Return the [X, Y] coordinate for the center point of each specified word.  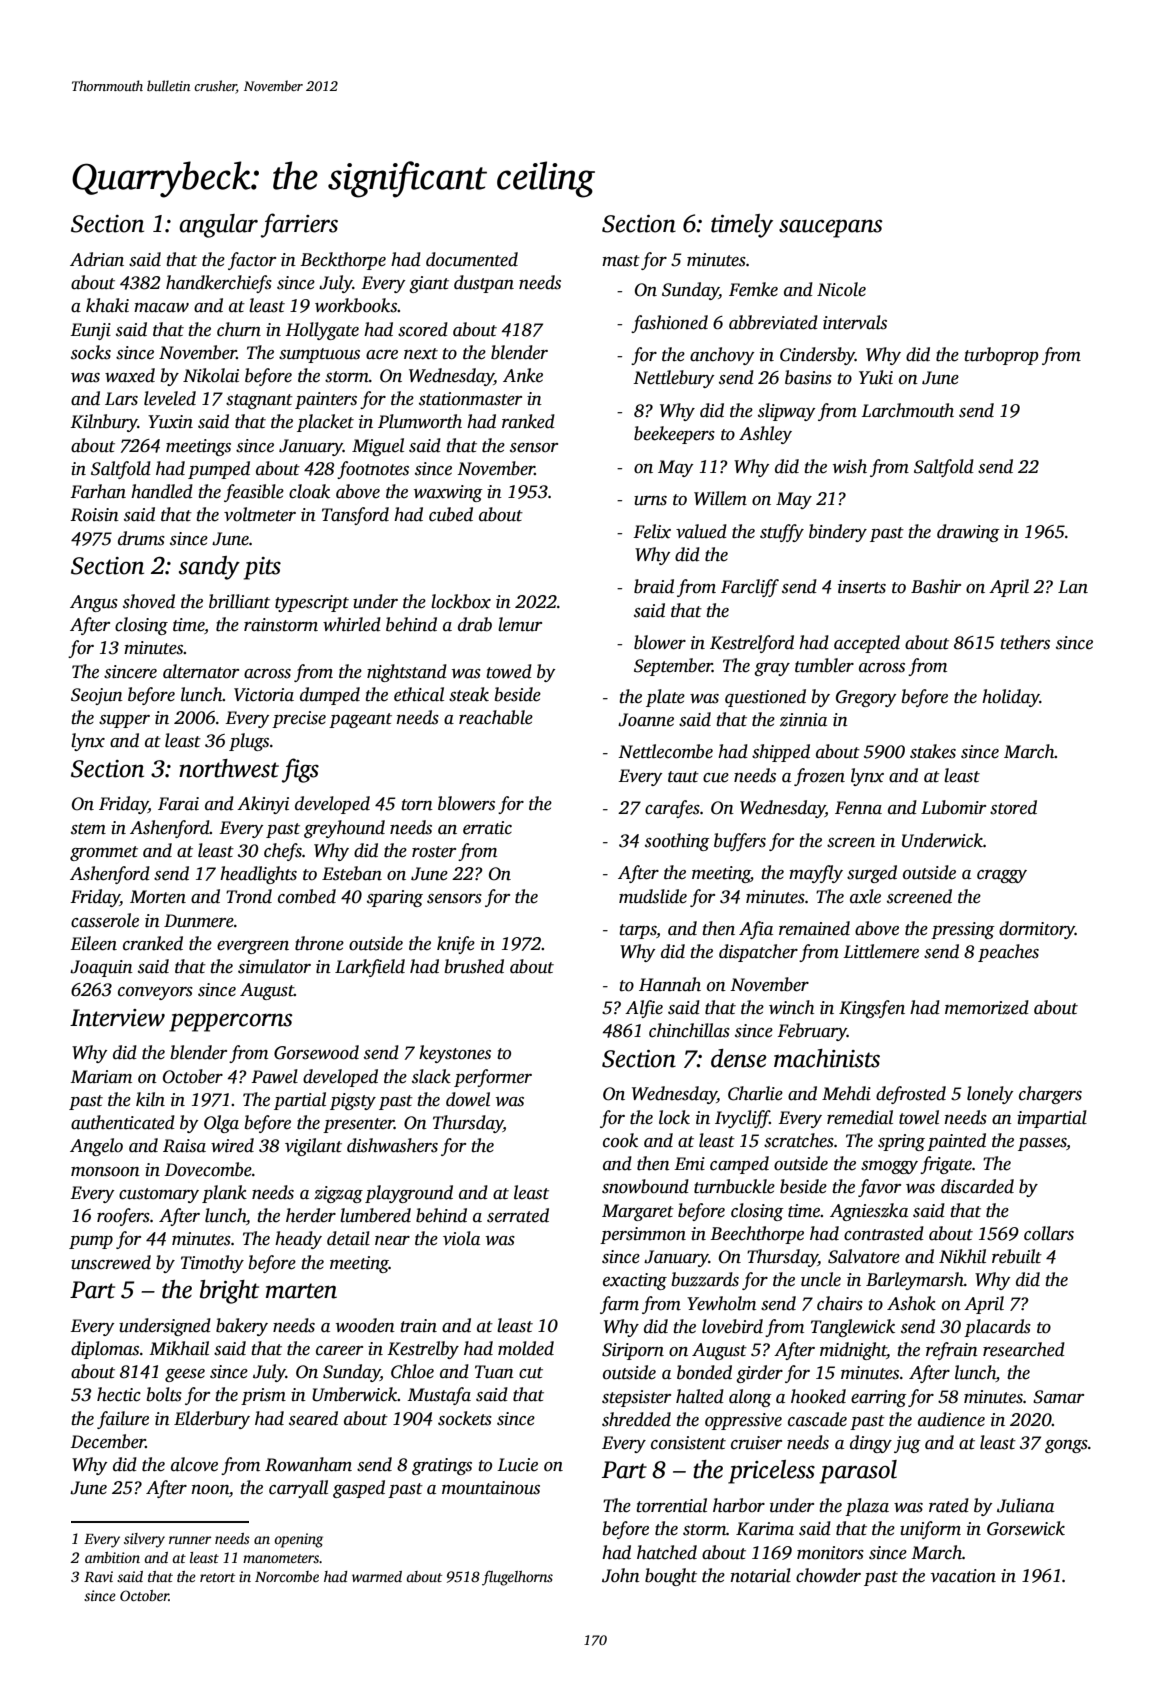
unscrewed [111, 1262]
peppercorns [231, 1022]
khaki [107, 305]
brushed [474, 966]
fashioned [669, 324]
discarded [977, 1186]
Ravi [98, 1576]
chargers [1050, 1095]
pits [262, 568]
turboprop [1001, 356]
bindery [838, 533]
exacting [635, 1281]
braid [654, 586]
